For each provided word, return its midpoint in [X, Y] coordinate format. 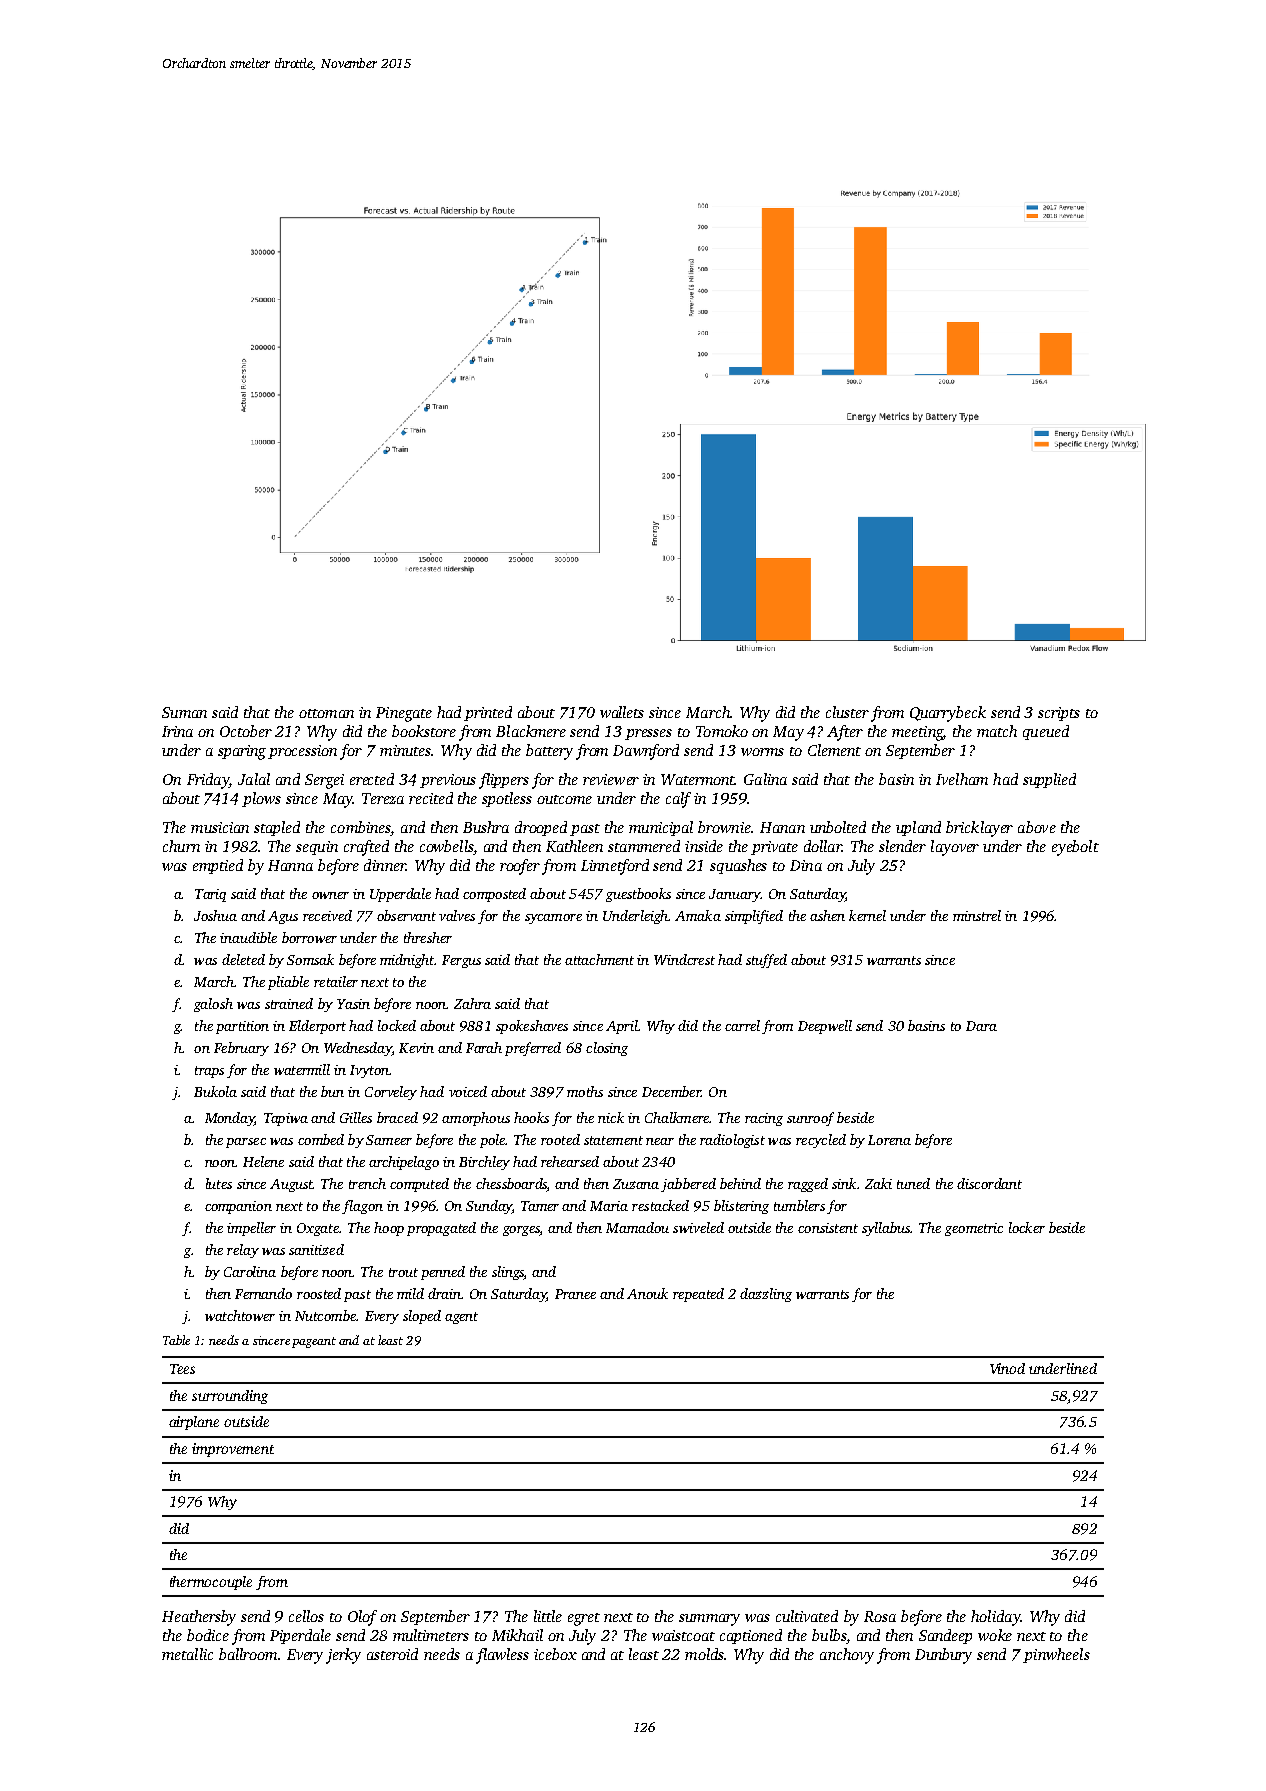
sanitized [316, 1249]
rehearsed [570, 1161]
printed [488, 713]
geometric [974, 1229]
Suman [184, 712]
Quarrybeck [948, 714]
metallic [187, 1654]
